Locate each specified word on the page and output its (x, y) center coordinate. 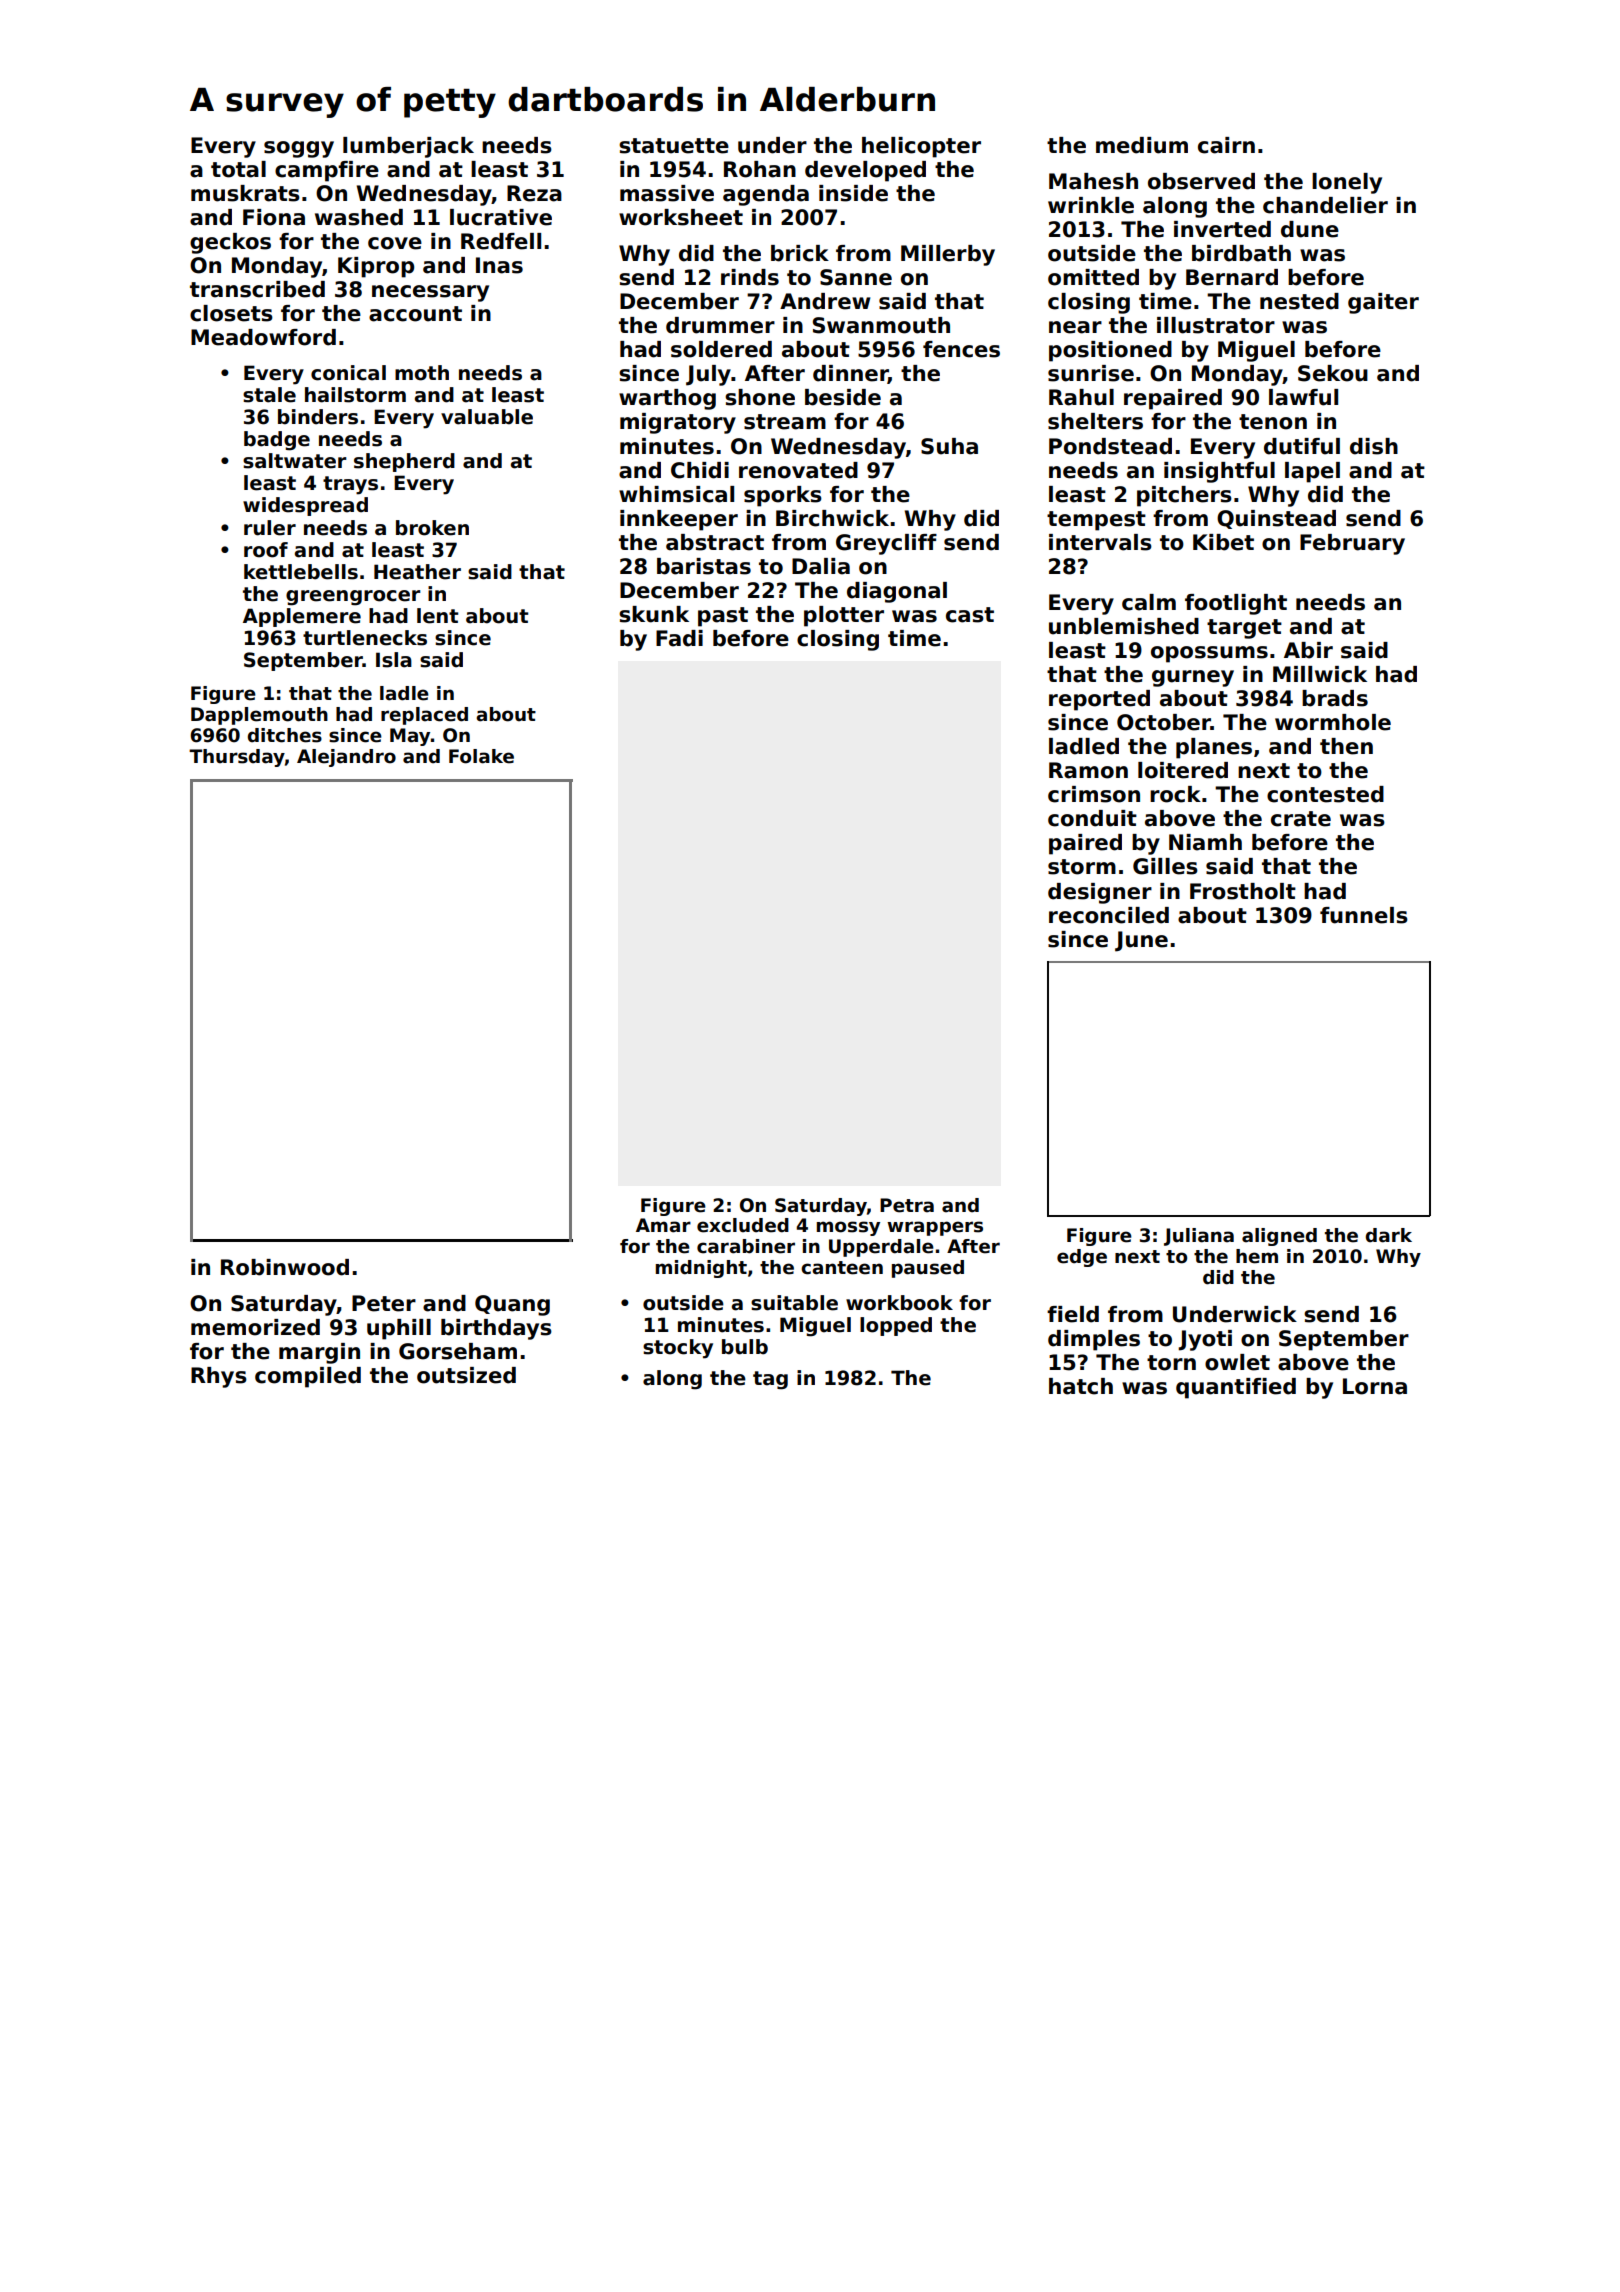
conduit (1092, 818)
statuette (674, 146)
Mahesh (1093, 181)
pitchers (1184, 496)
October (1164, 722)
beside (843, 397)
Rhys (219, 1377)
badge (277, 441)
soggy (299, 149)
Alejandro (346, 758)
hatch (1081, 1386)
